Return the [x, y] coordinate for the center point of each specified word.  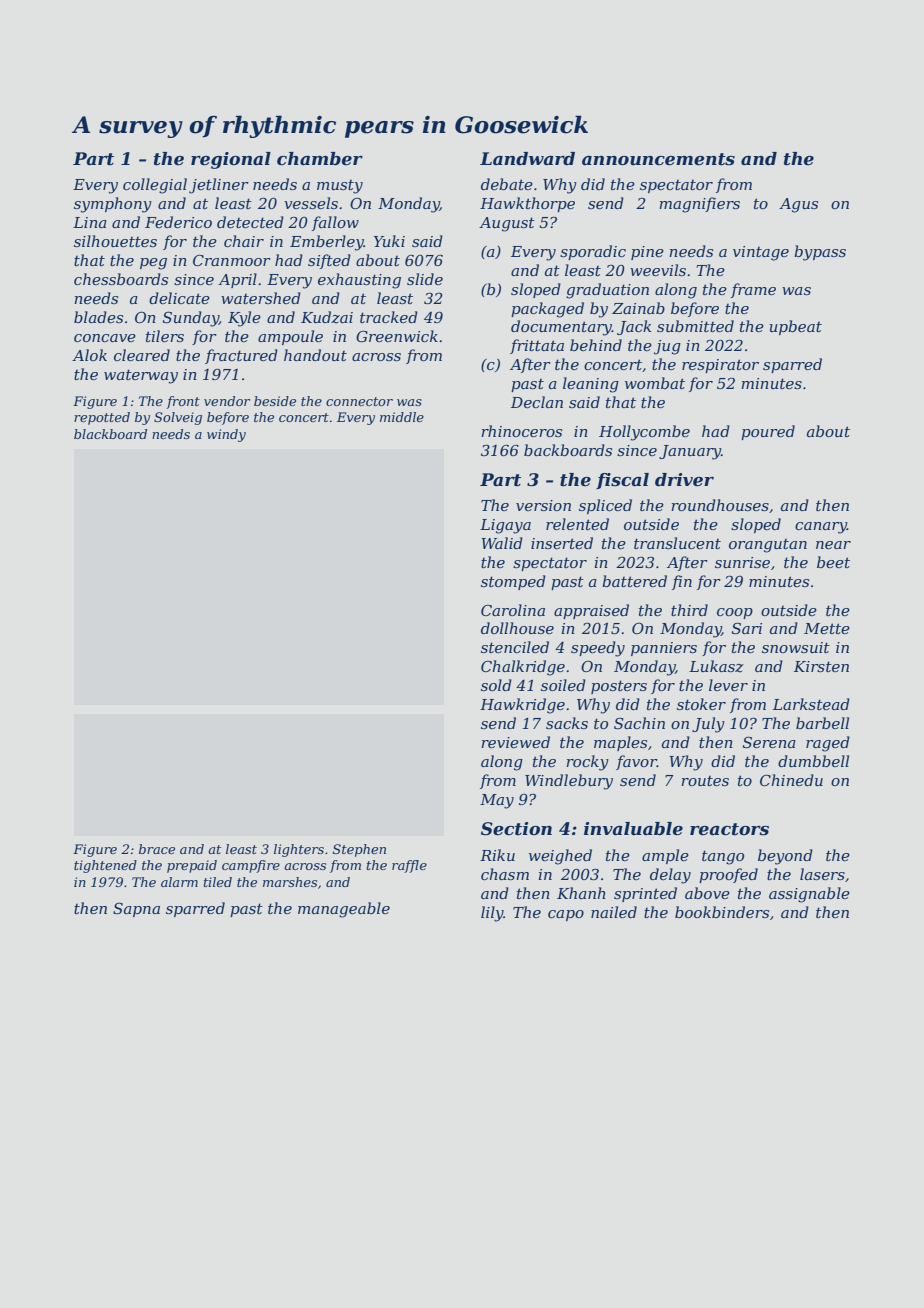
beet [833, 562]
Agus [798, 205]
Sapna [136, 909]
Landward [527, 158]
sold [496, 685]
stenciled [515, 647]
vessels [311, 203]
